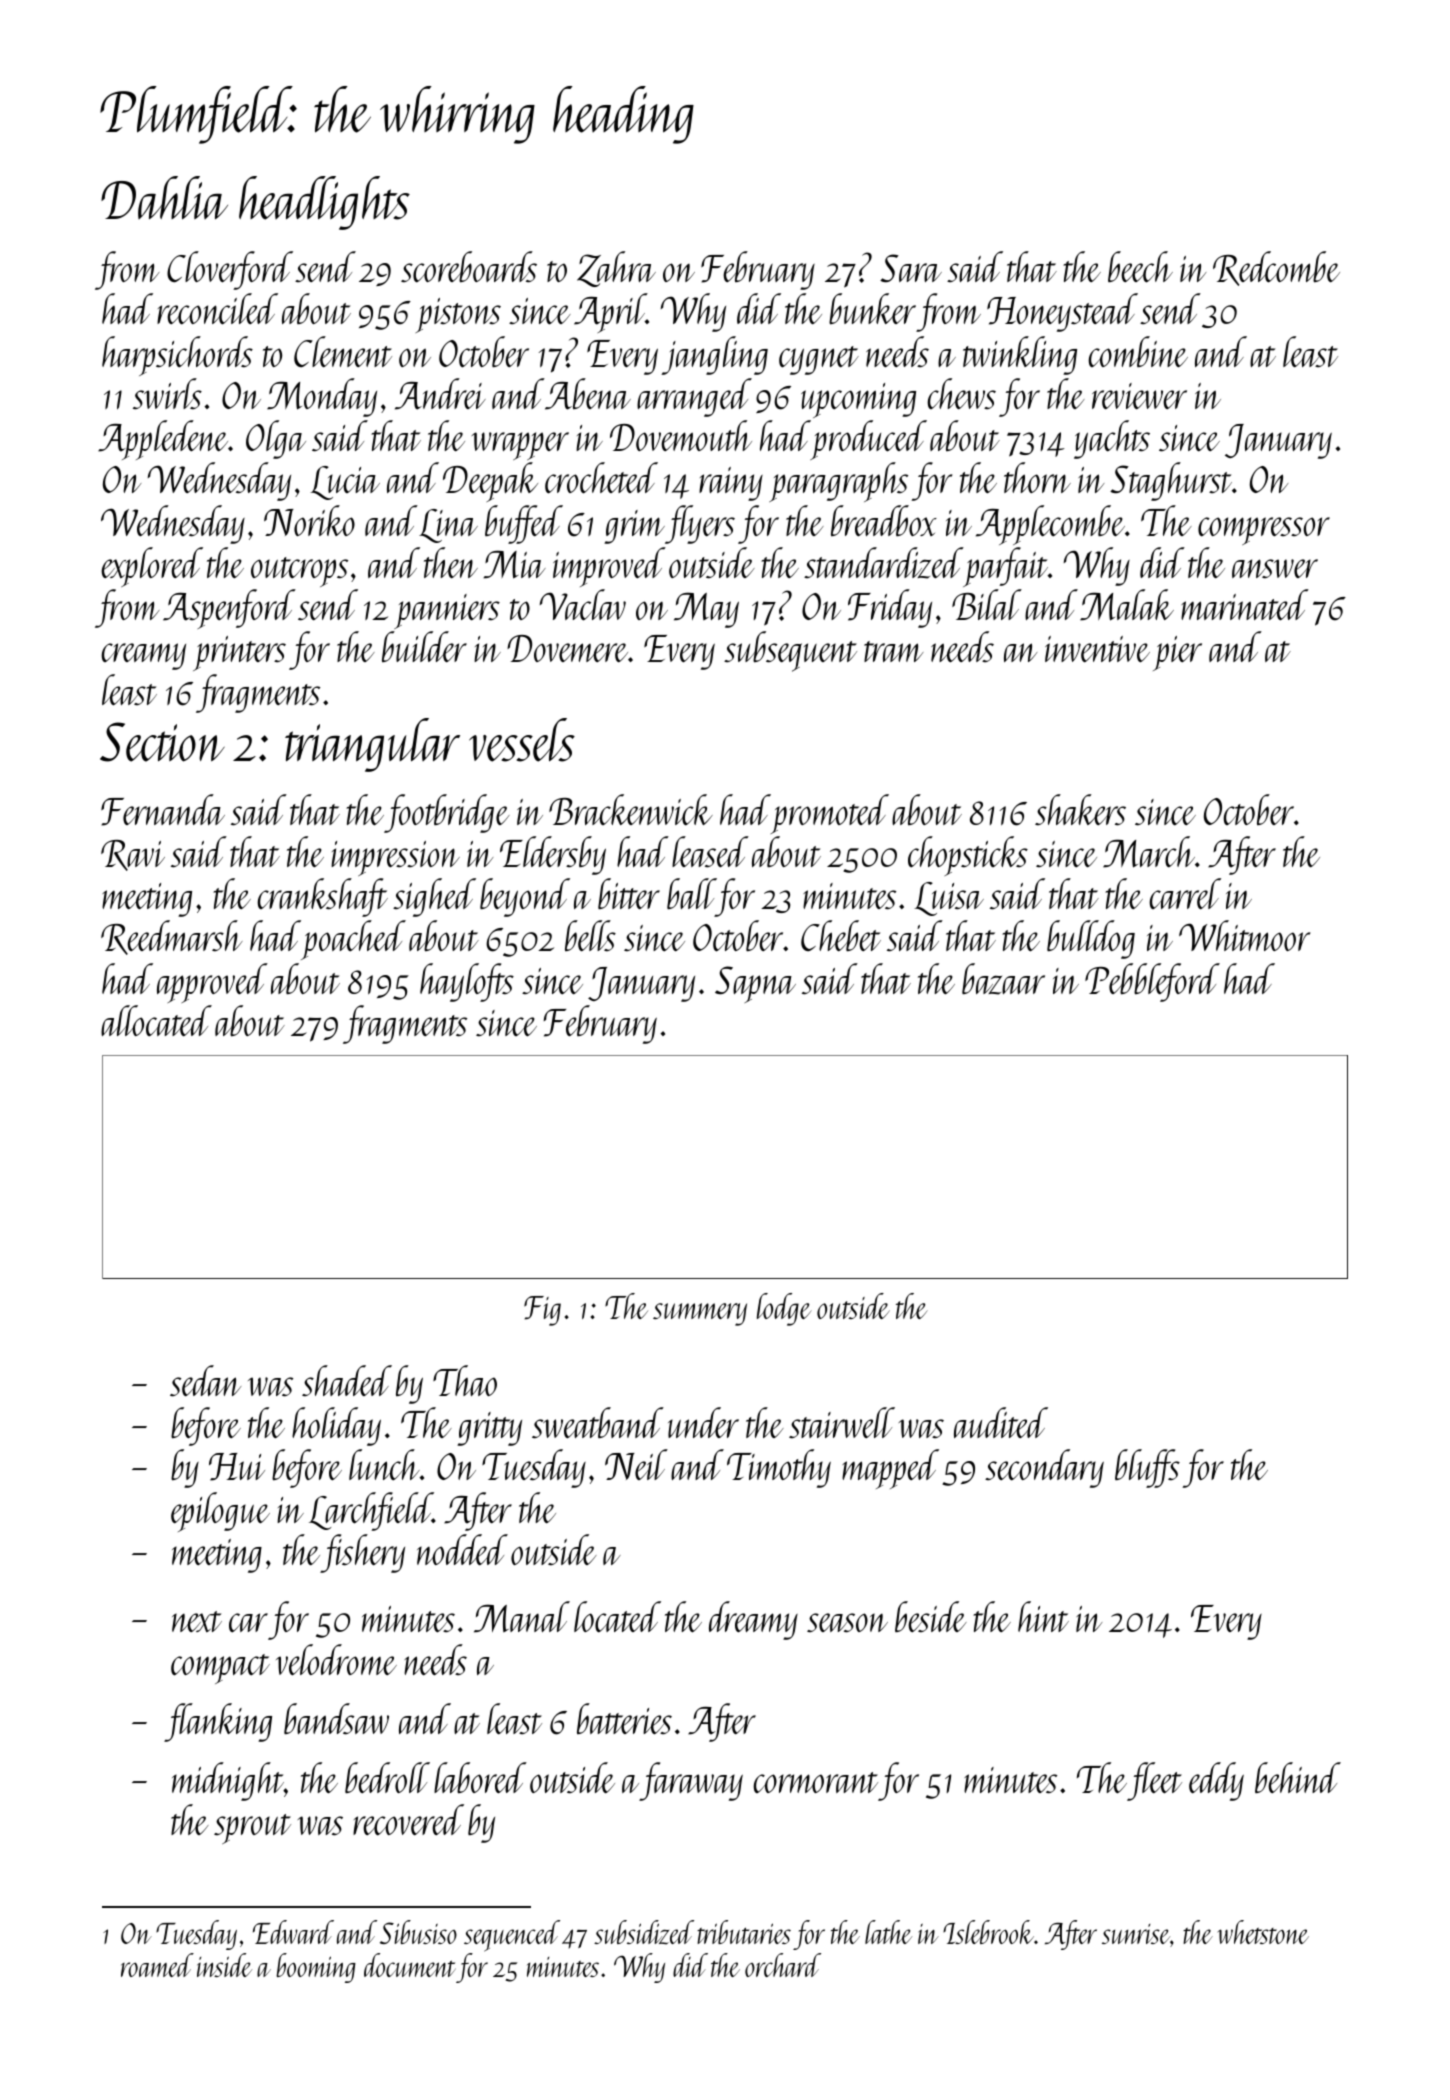 This screenshot has width=1450, height=2100. I want to click on sedan, so click(205, 1381).
